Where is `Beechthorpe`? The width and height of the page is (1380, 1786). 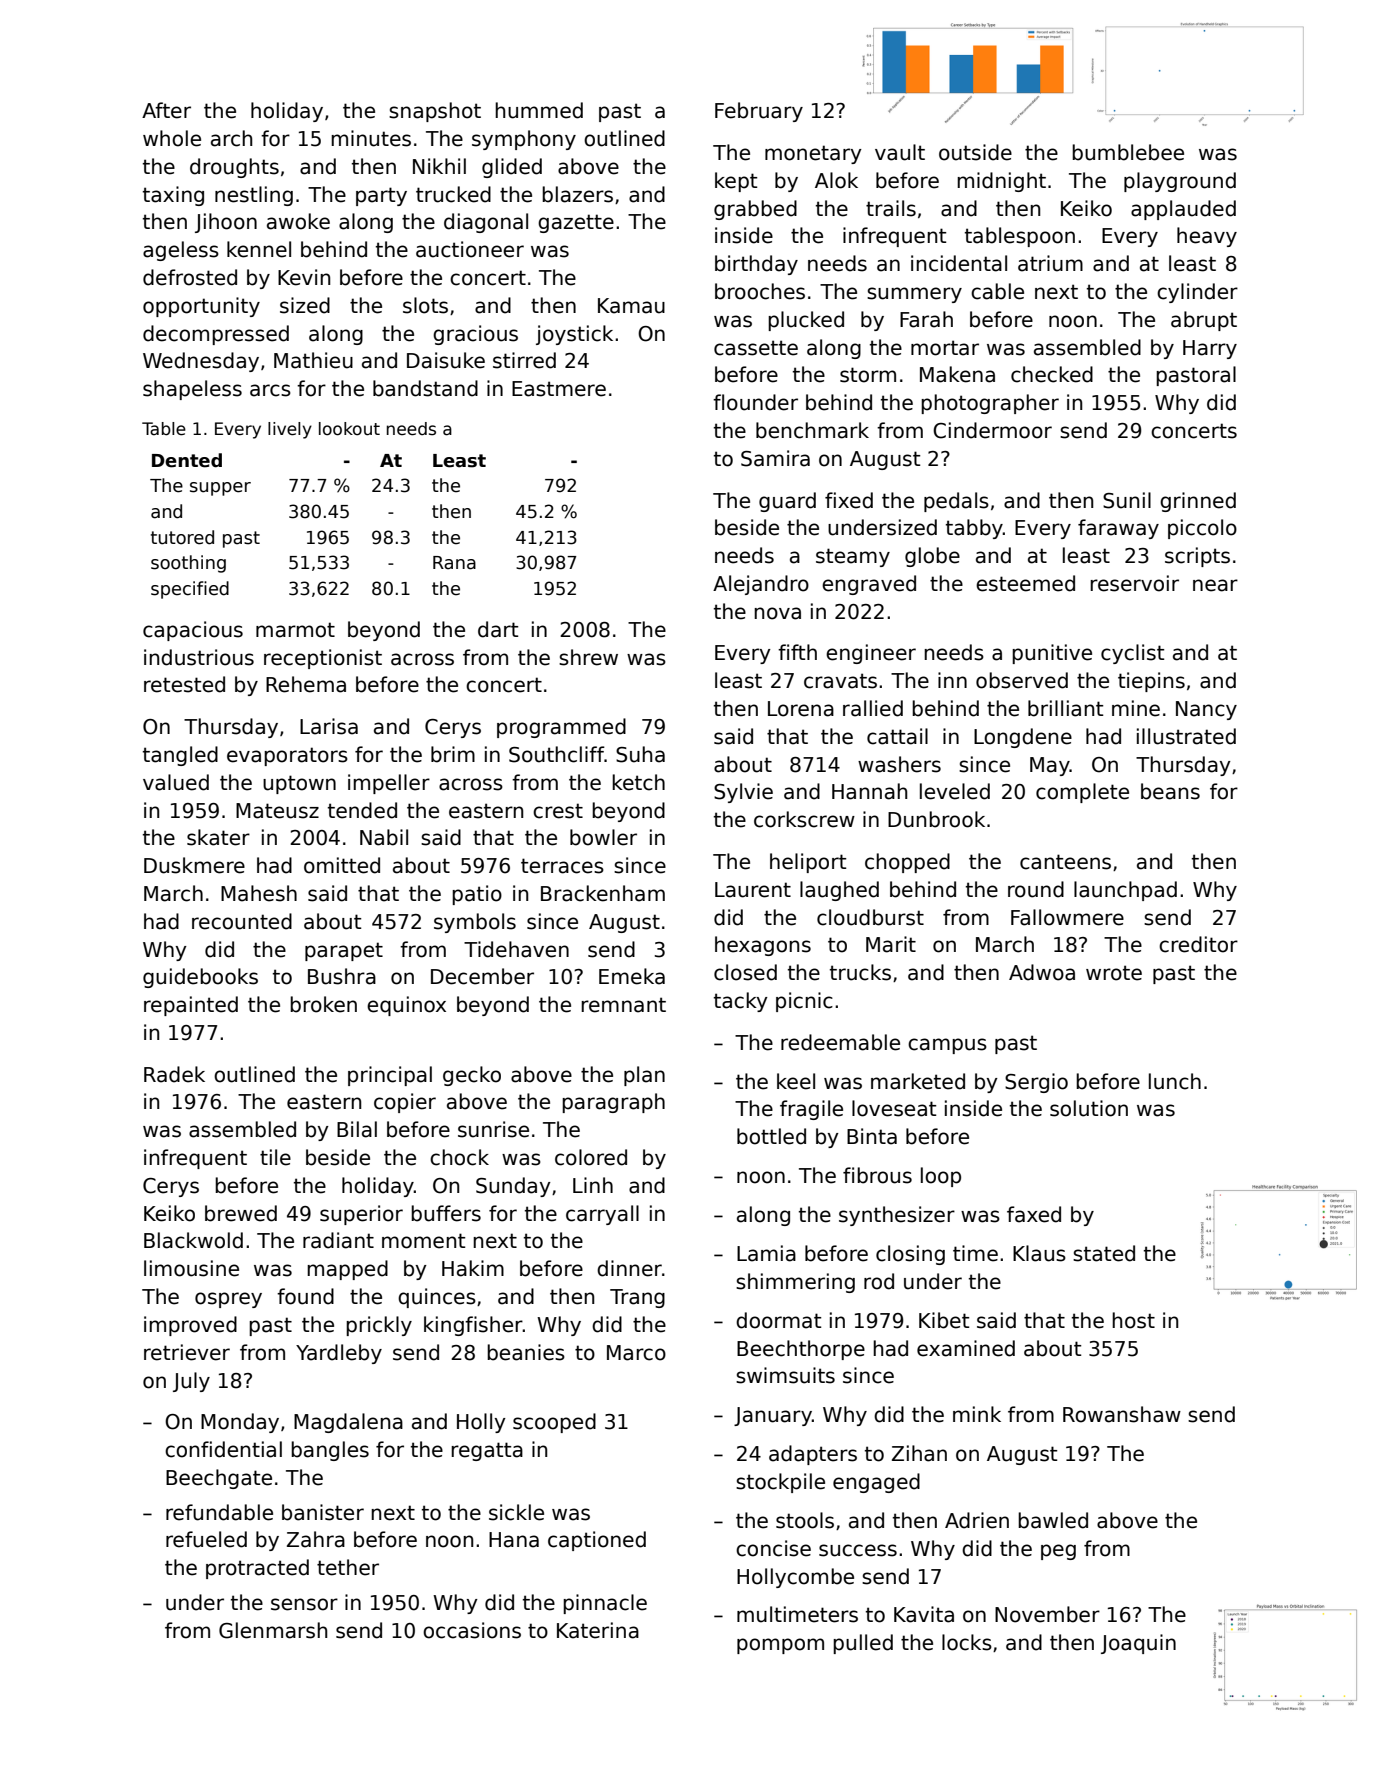
Beechthorpe is located at coordinates (801, 1350).
